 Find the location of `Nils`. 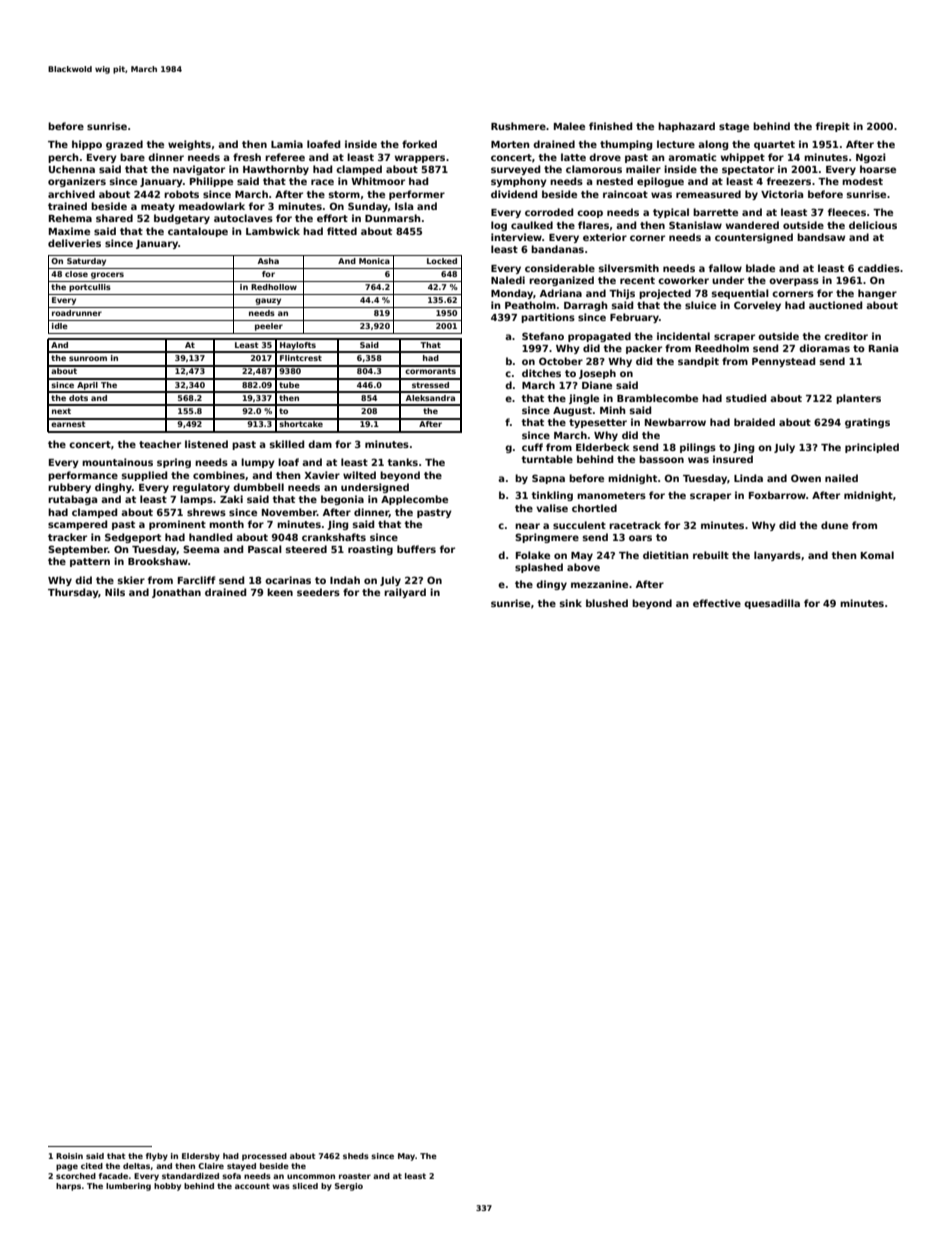

Nils is located at coordinates (115, 592).
